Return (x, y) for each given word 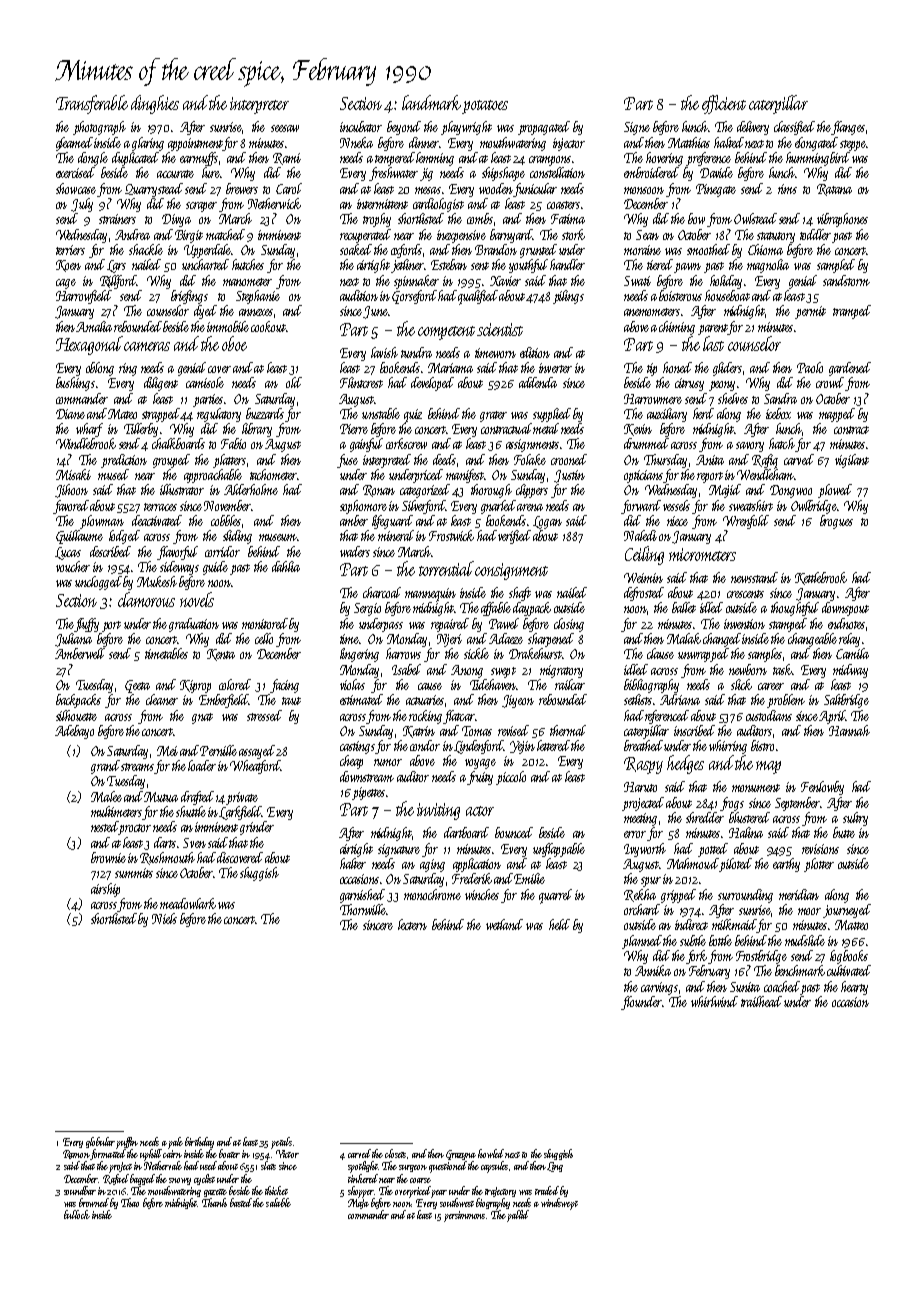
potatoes (485, 107)
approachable (213, 476)
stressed (264, 715)
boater (229, 1153)
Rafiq (765, 461)
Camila (852, 653)
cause (430, 686)
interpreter (259, 105)
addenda (538, 382)
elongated (816, 144)
